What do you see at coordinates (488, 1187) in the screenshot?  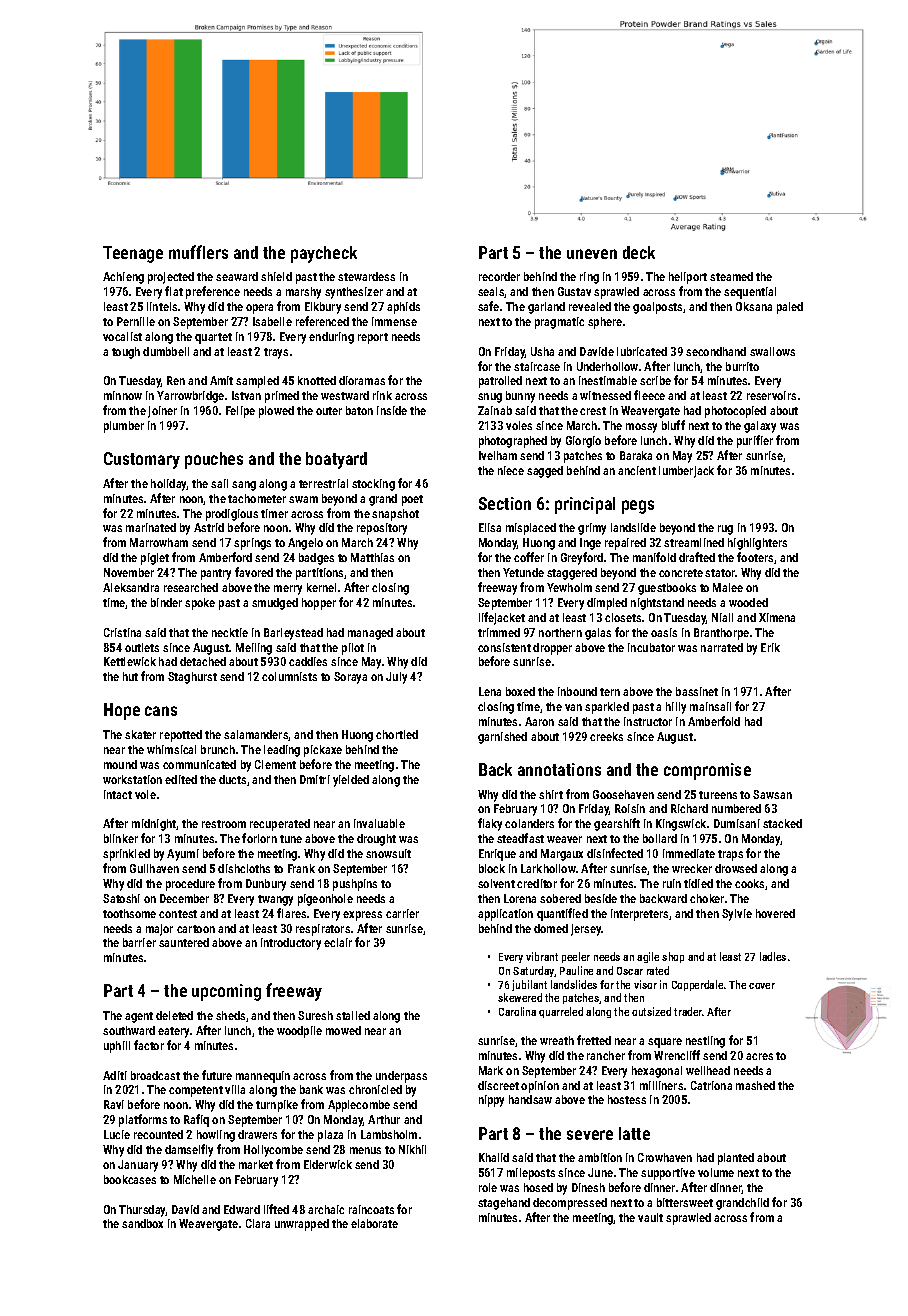 I see `role` at bounding box center [488, 1187].
